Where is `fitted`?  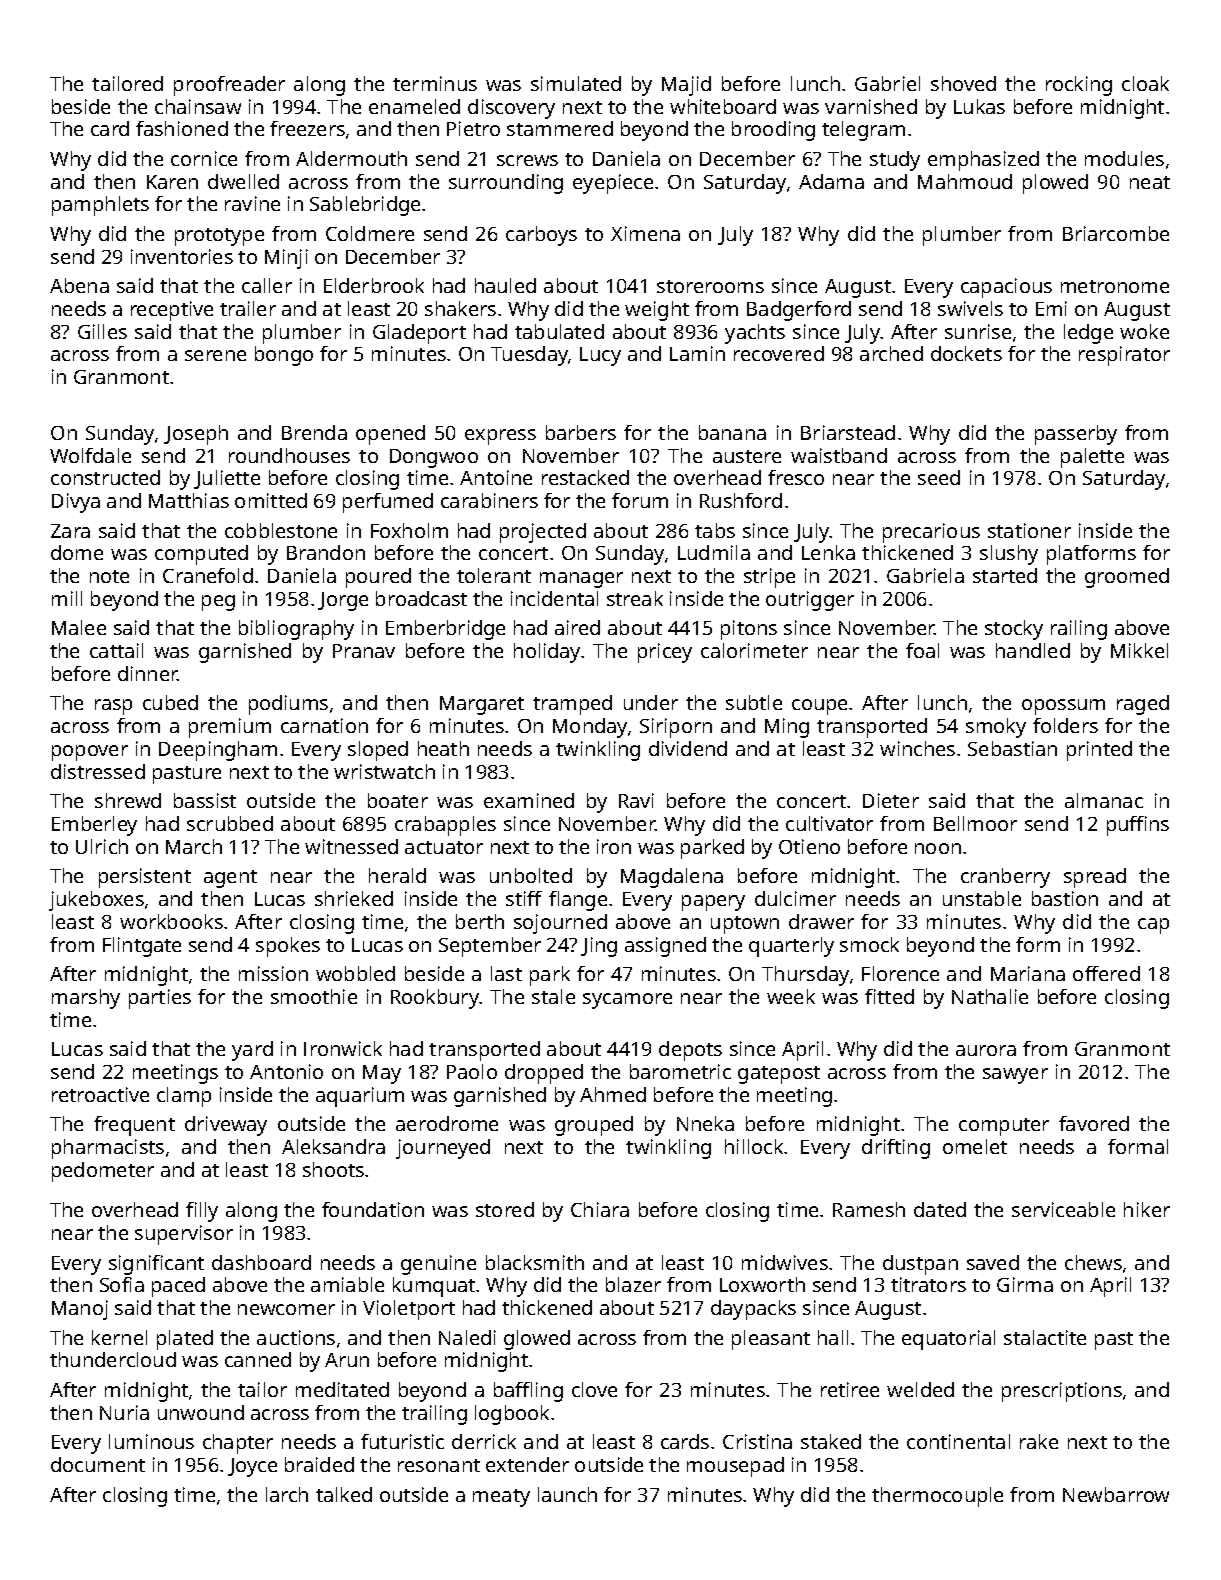 fitted is located at coordinates (889, 996).
